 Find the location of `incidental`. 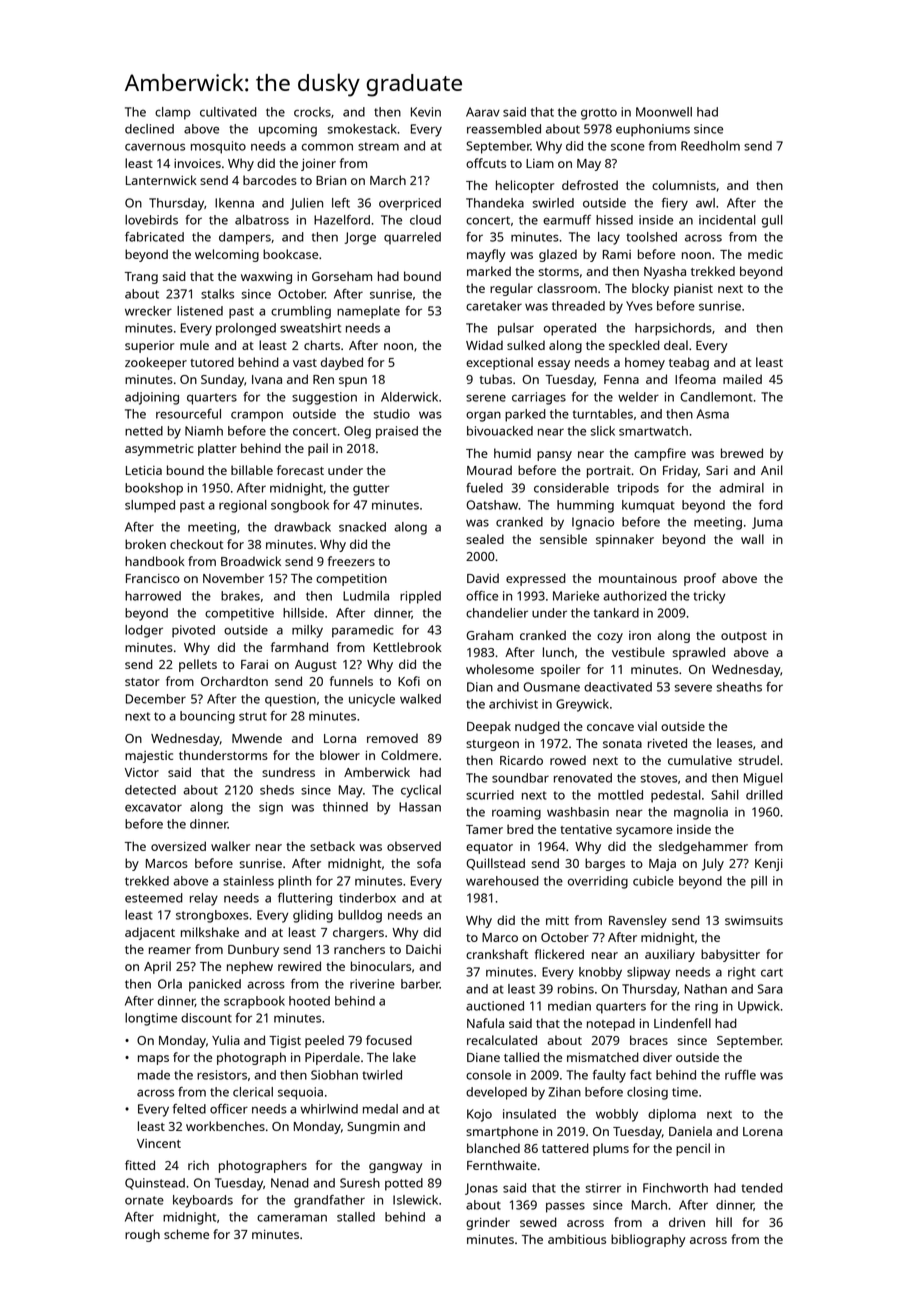

incidental is located at coordinates (727, 220).
